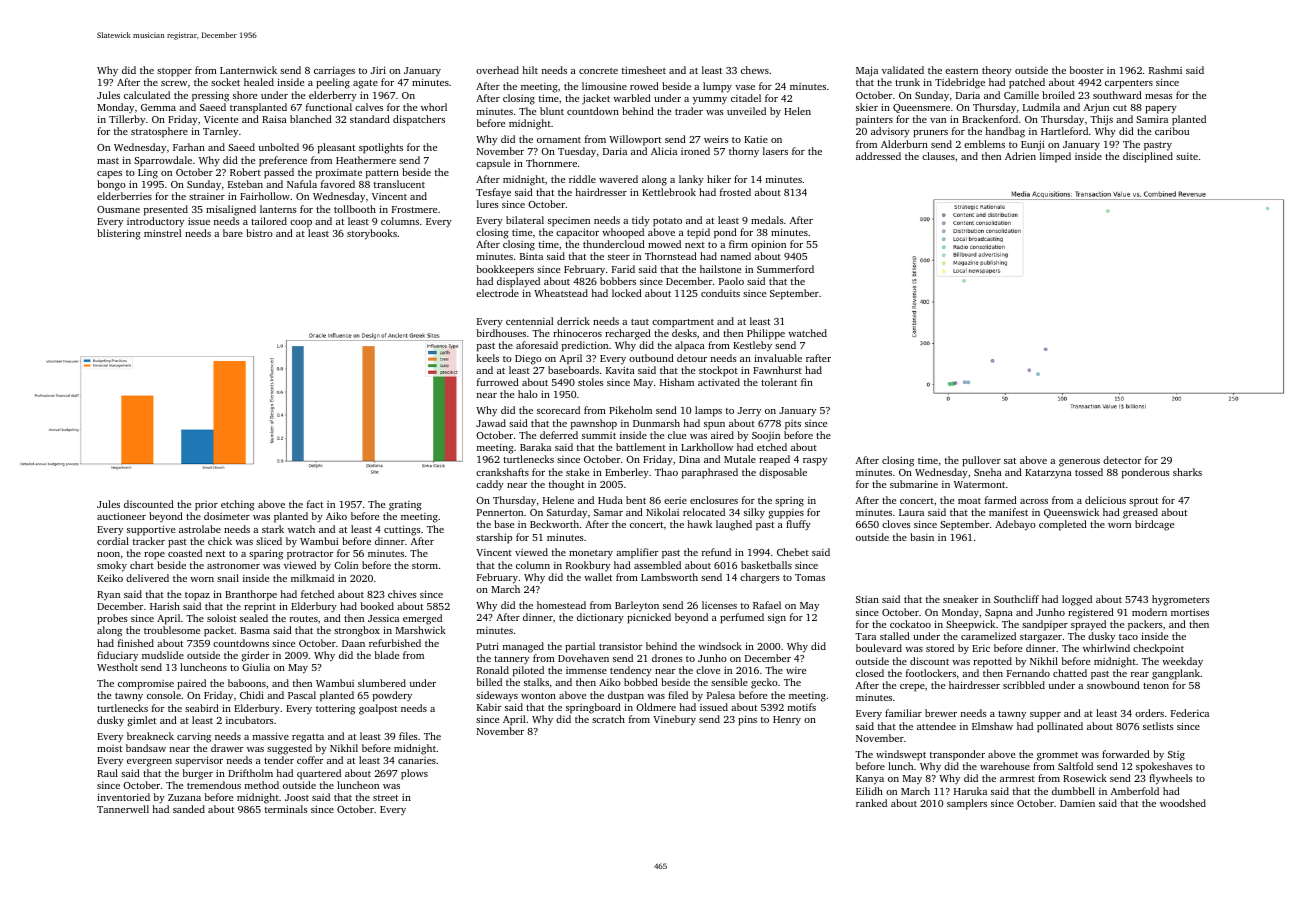 This page has width=1308, height=924. Describe the element at coordinates (667, 658) in the page. I see `drones` at that location.
